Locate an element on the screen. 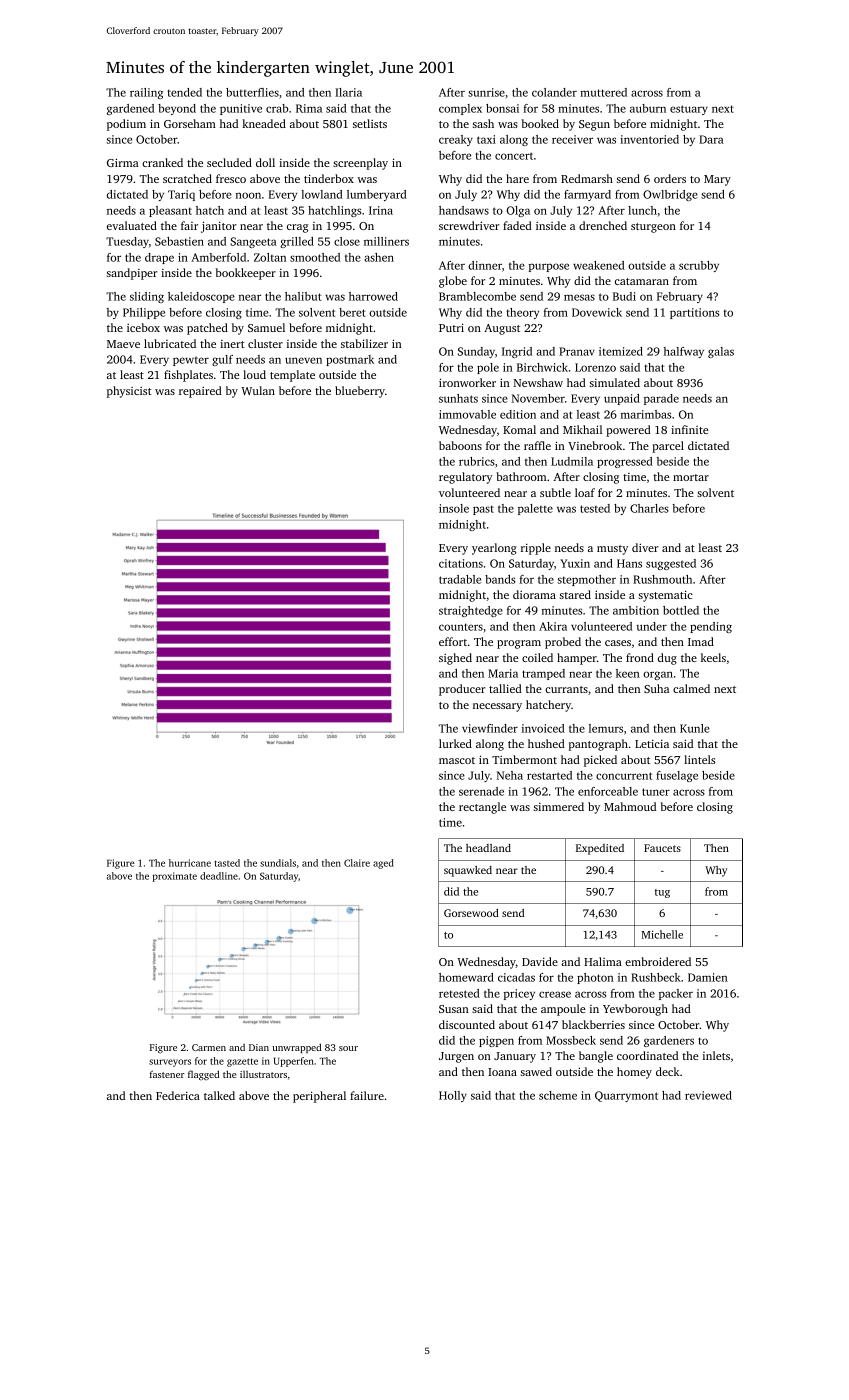  tended is located at coordinates (184, 92).
